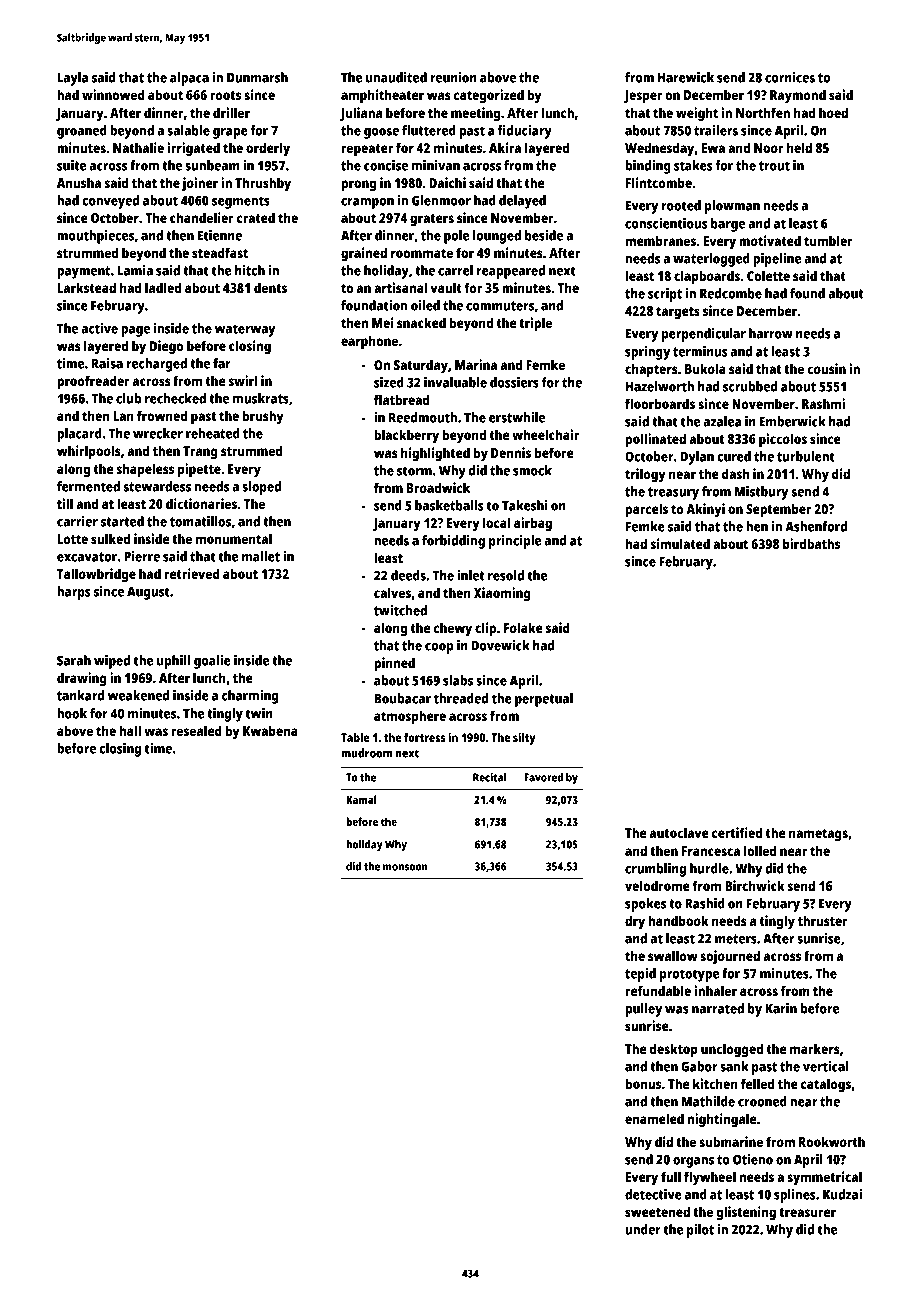  Describe the element at coordinates (429, 130) in the screenshot. I see `fluttered` at that location.
